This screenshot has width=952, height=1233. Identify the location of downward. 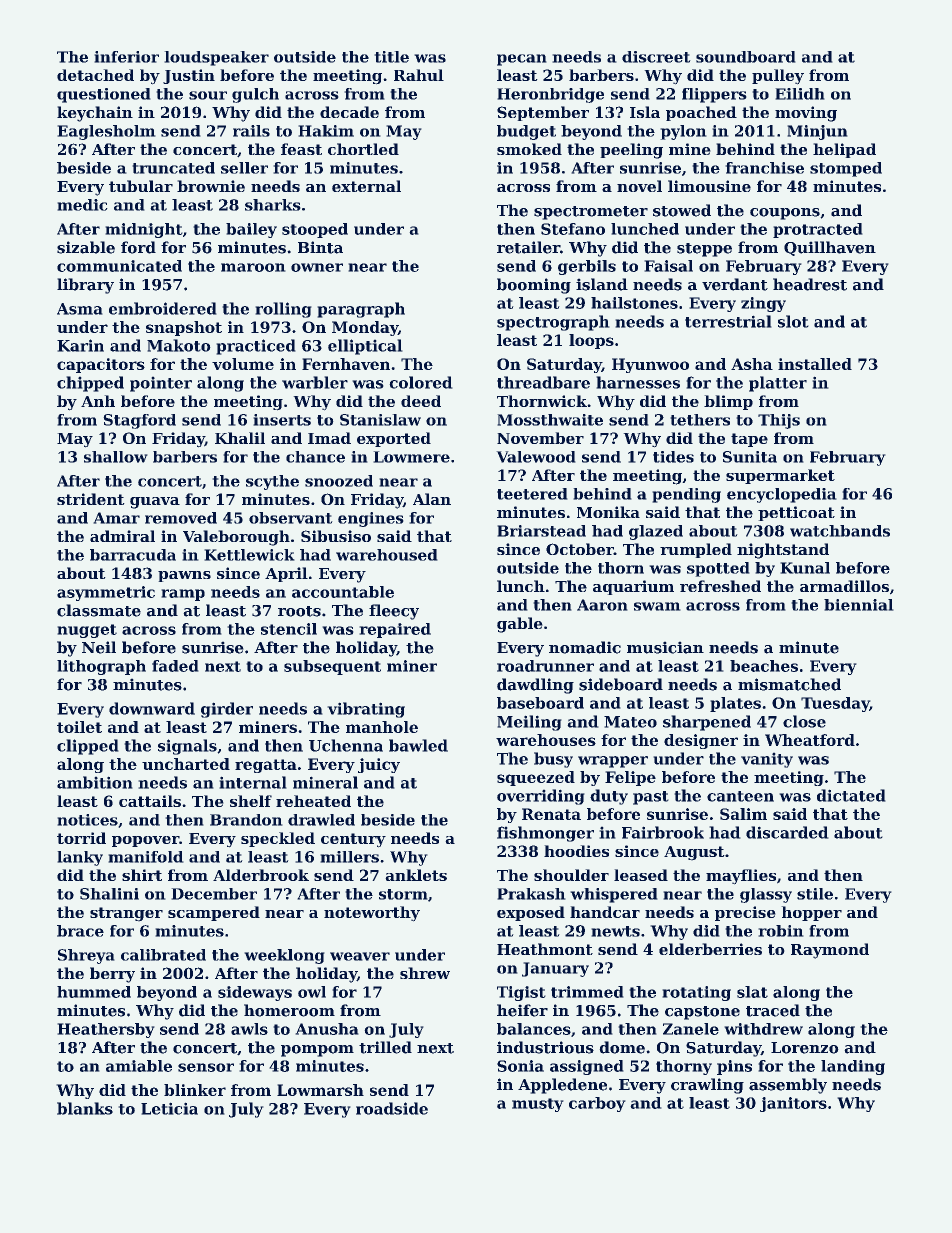
(152, 708).
